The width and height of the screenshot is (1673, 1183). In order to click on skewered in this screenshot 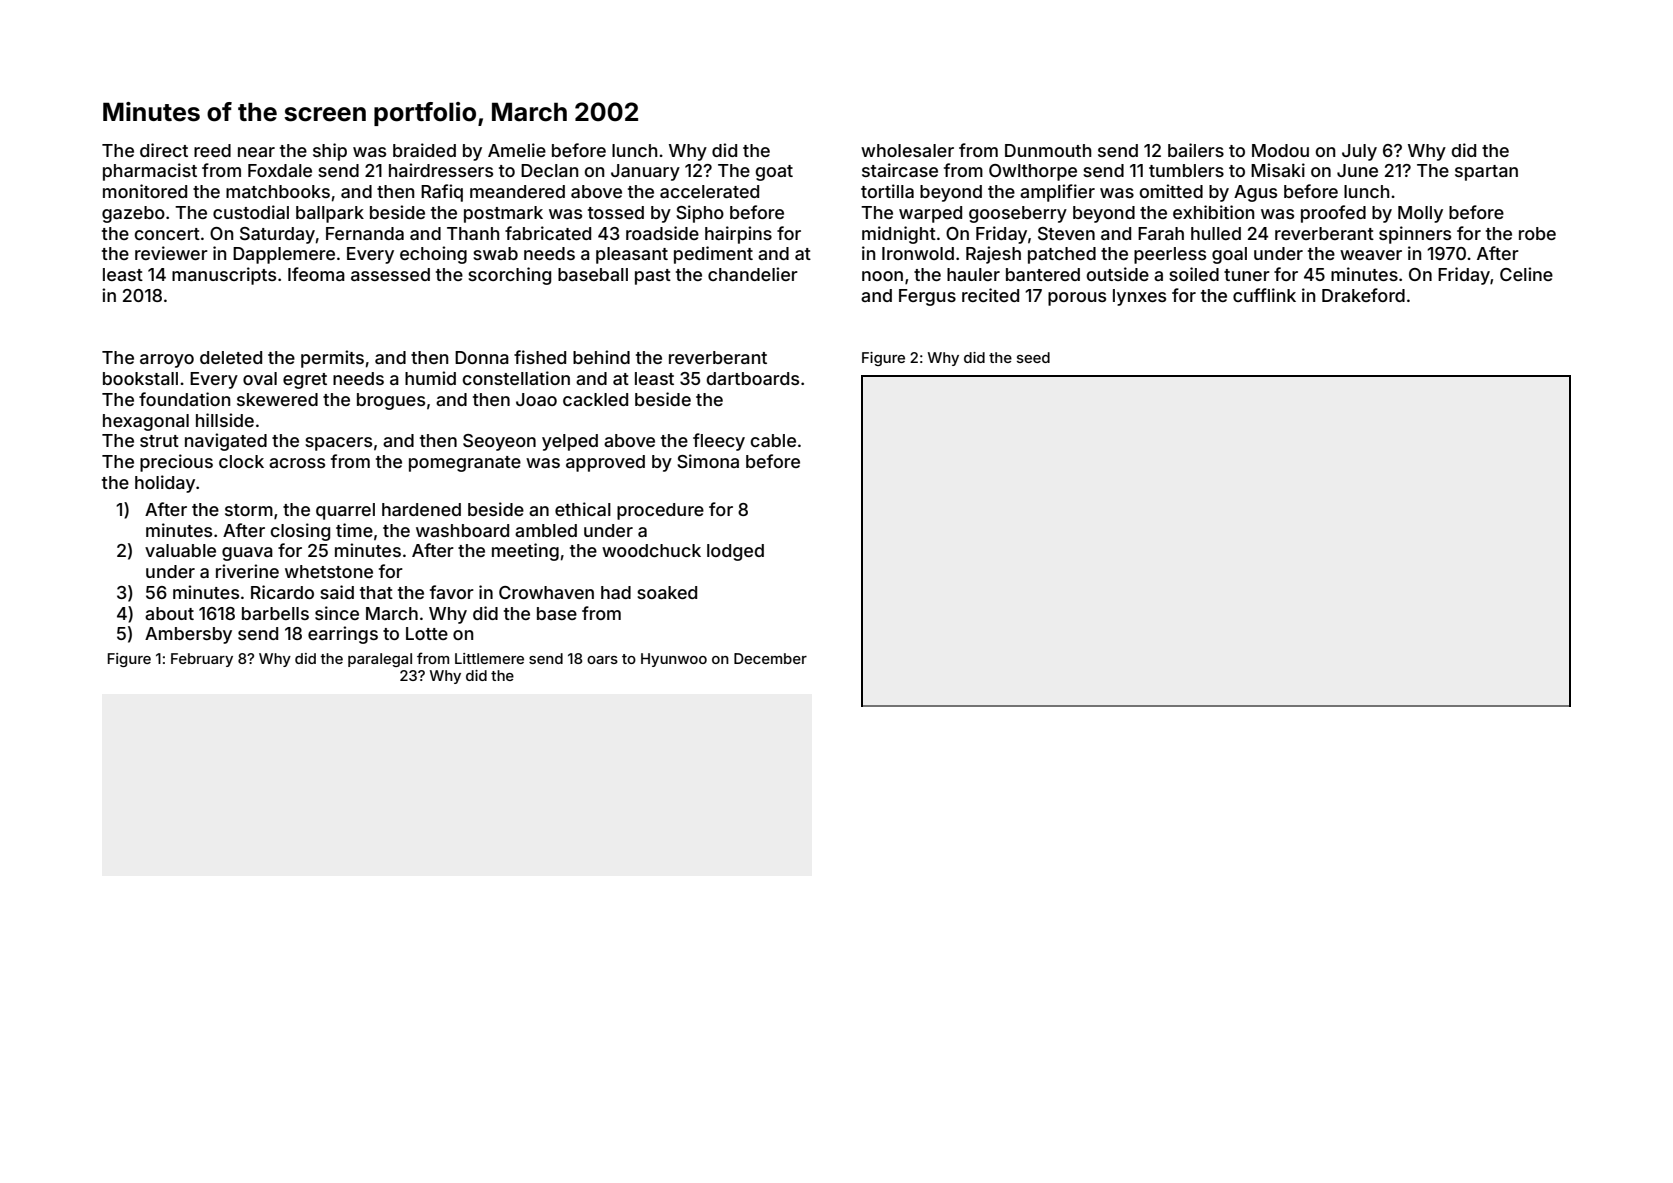, I will do `click(277, 399)`.
